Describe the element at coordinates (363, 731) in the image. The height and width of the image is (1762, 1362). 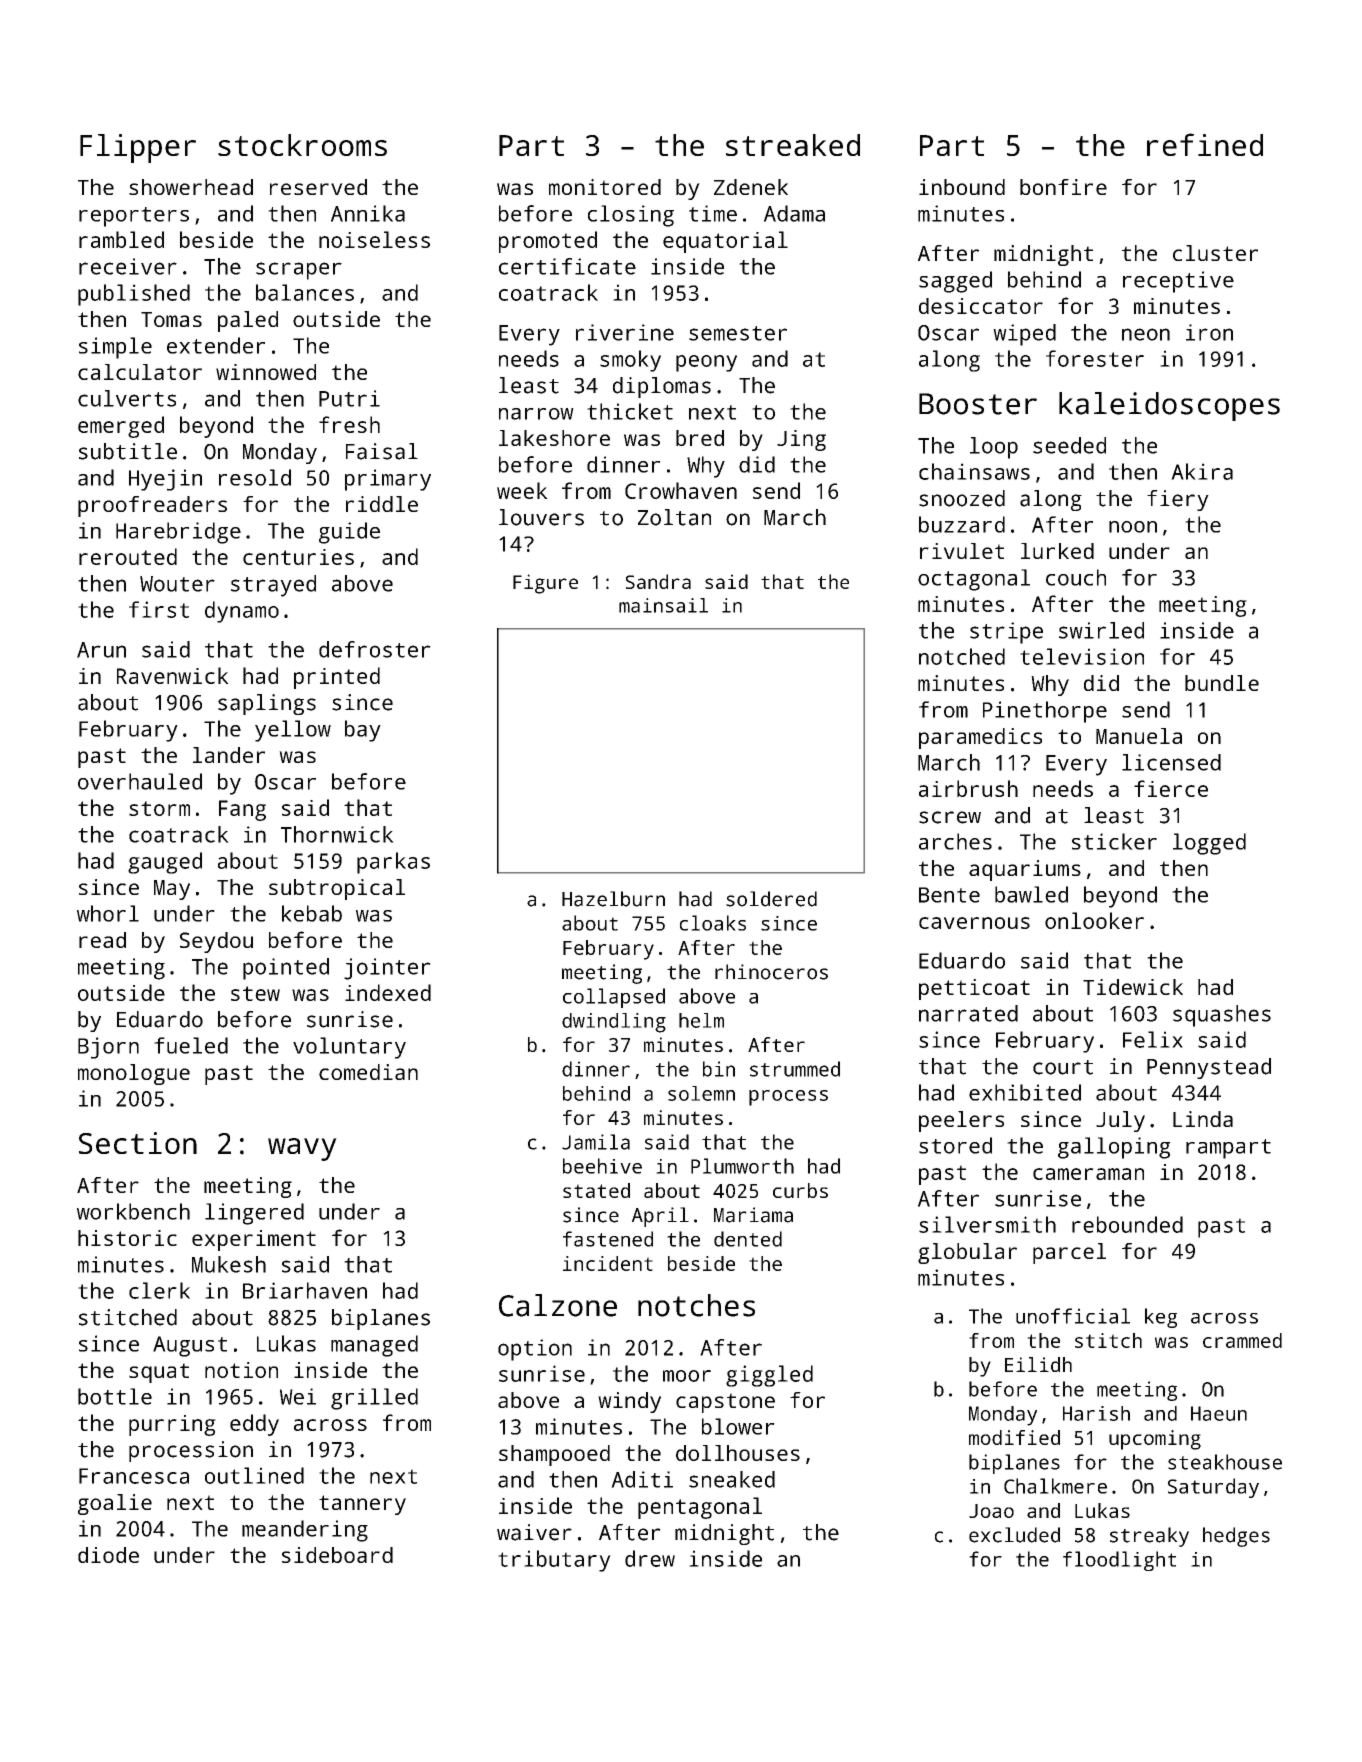
I see `bay` at that location.
